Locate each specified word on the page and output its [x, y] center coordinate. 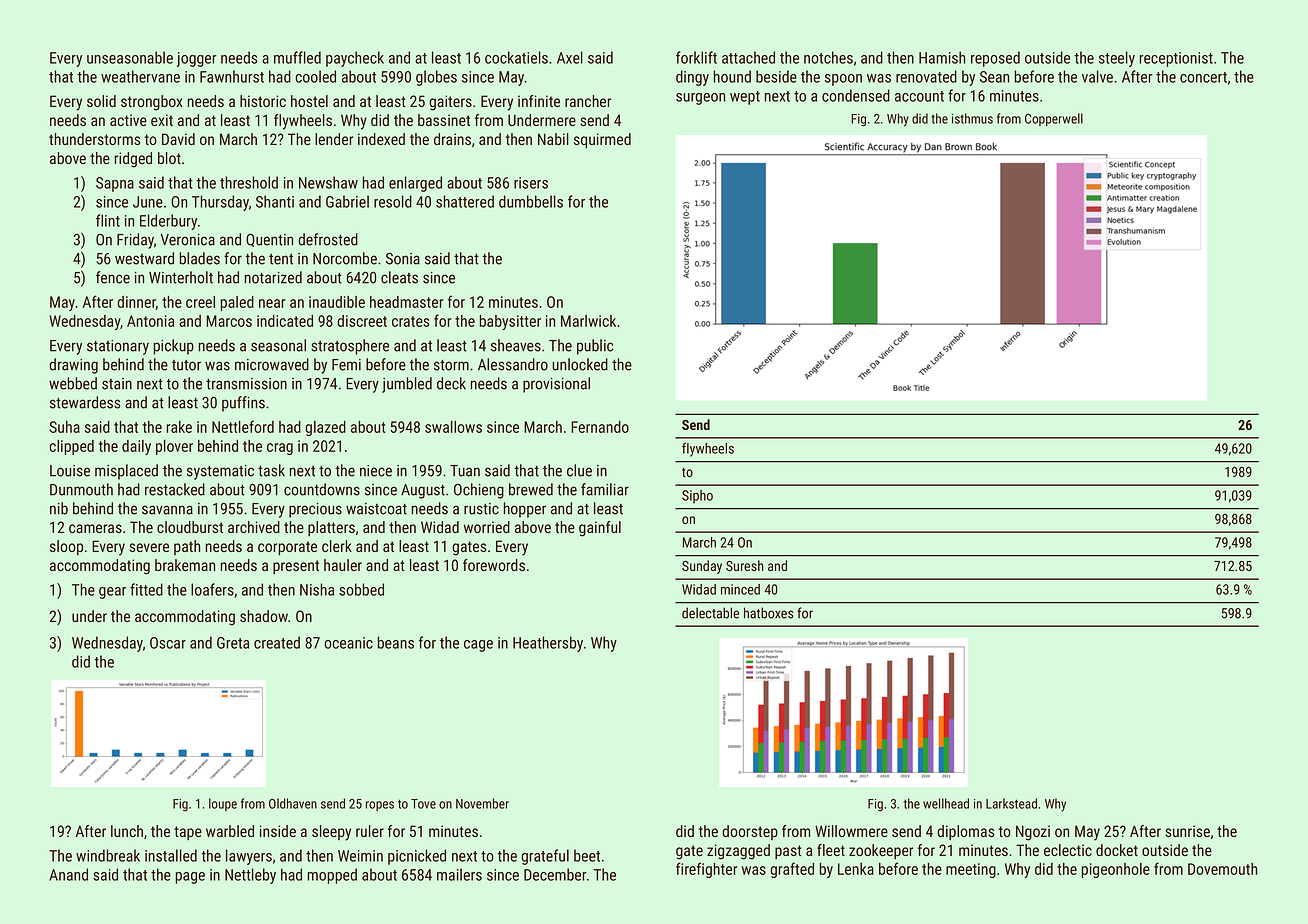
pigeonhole [1116, 870]
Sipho [697, 497]
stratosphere [350, 347]
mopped [332, 876]
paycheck [355, 59]
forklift [696, 57]
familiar [605, 489]
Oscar [168, 643]
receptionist [1176, 59]
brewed [531, 489]
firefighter [706, 870]
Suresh [744, 565]
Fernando [600, 427]
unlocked [580, 364]
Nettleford [243, 426]
